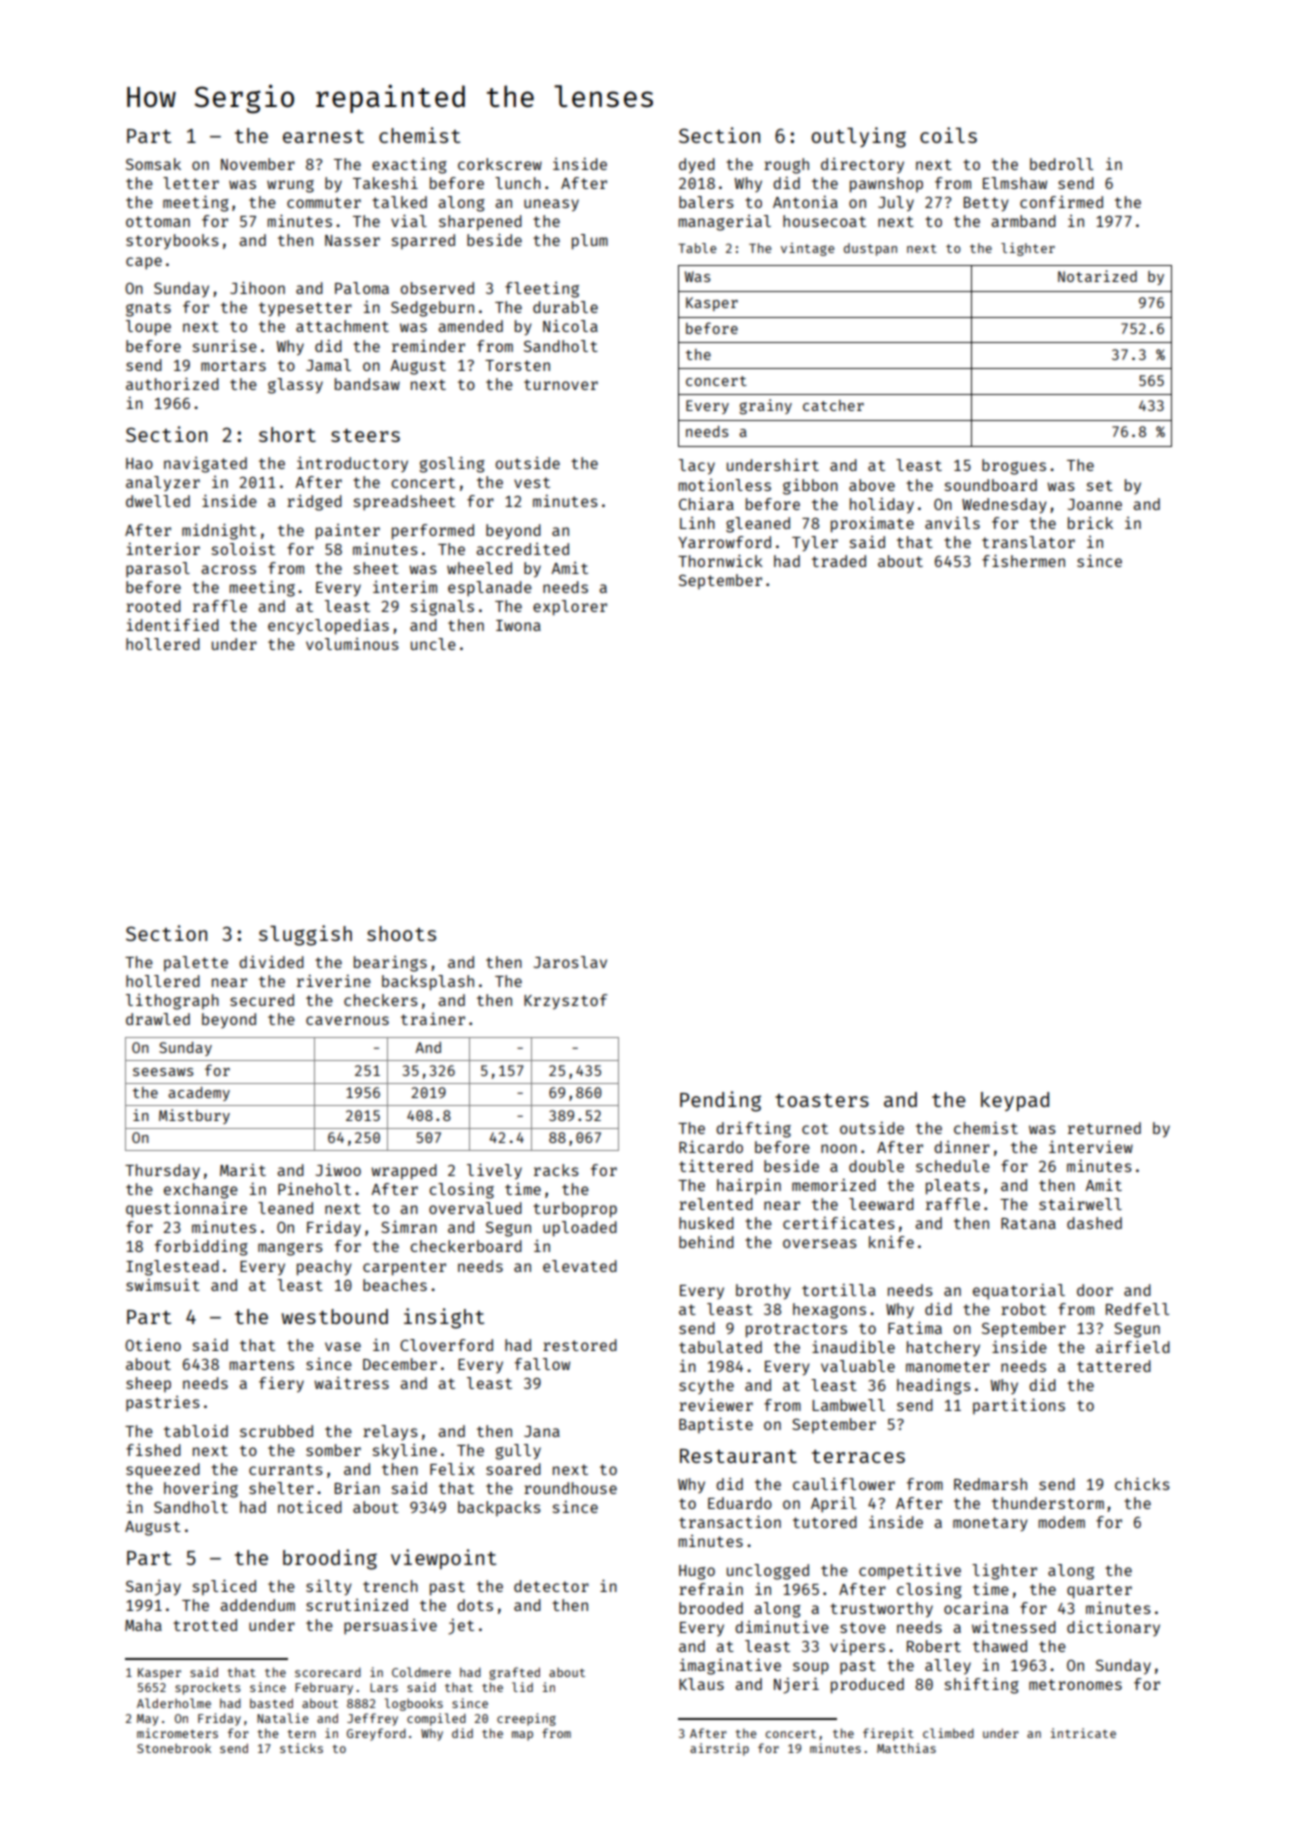  Describe the element at coordinates (763, 1292) in the screenshot. I see `brothy` at that location.
